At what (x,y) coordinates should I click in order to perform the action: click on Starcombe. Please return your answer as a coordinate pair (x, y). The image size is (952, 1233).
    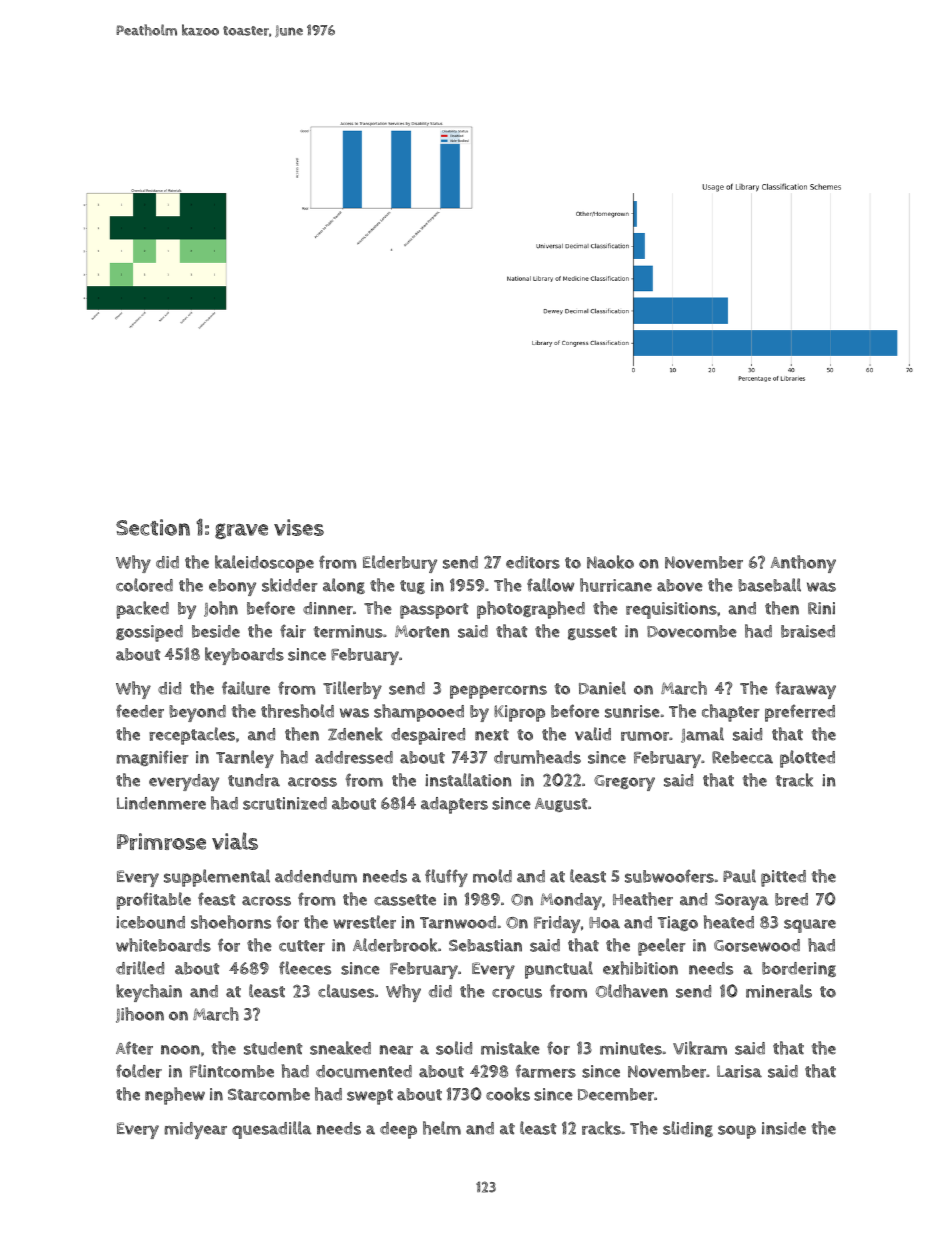
    Looking at the image, I should click on (269, 1094).
